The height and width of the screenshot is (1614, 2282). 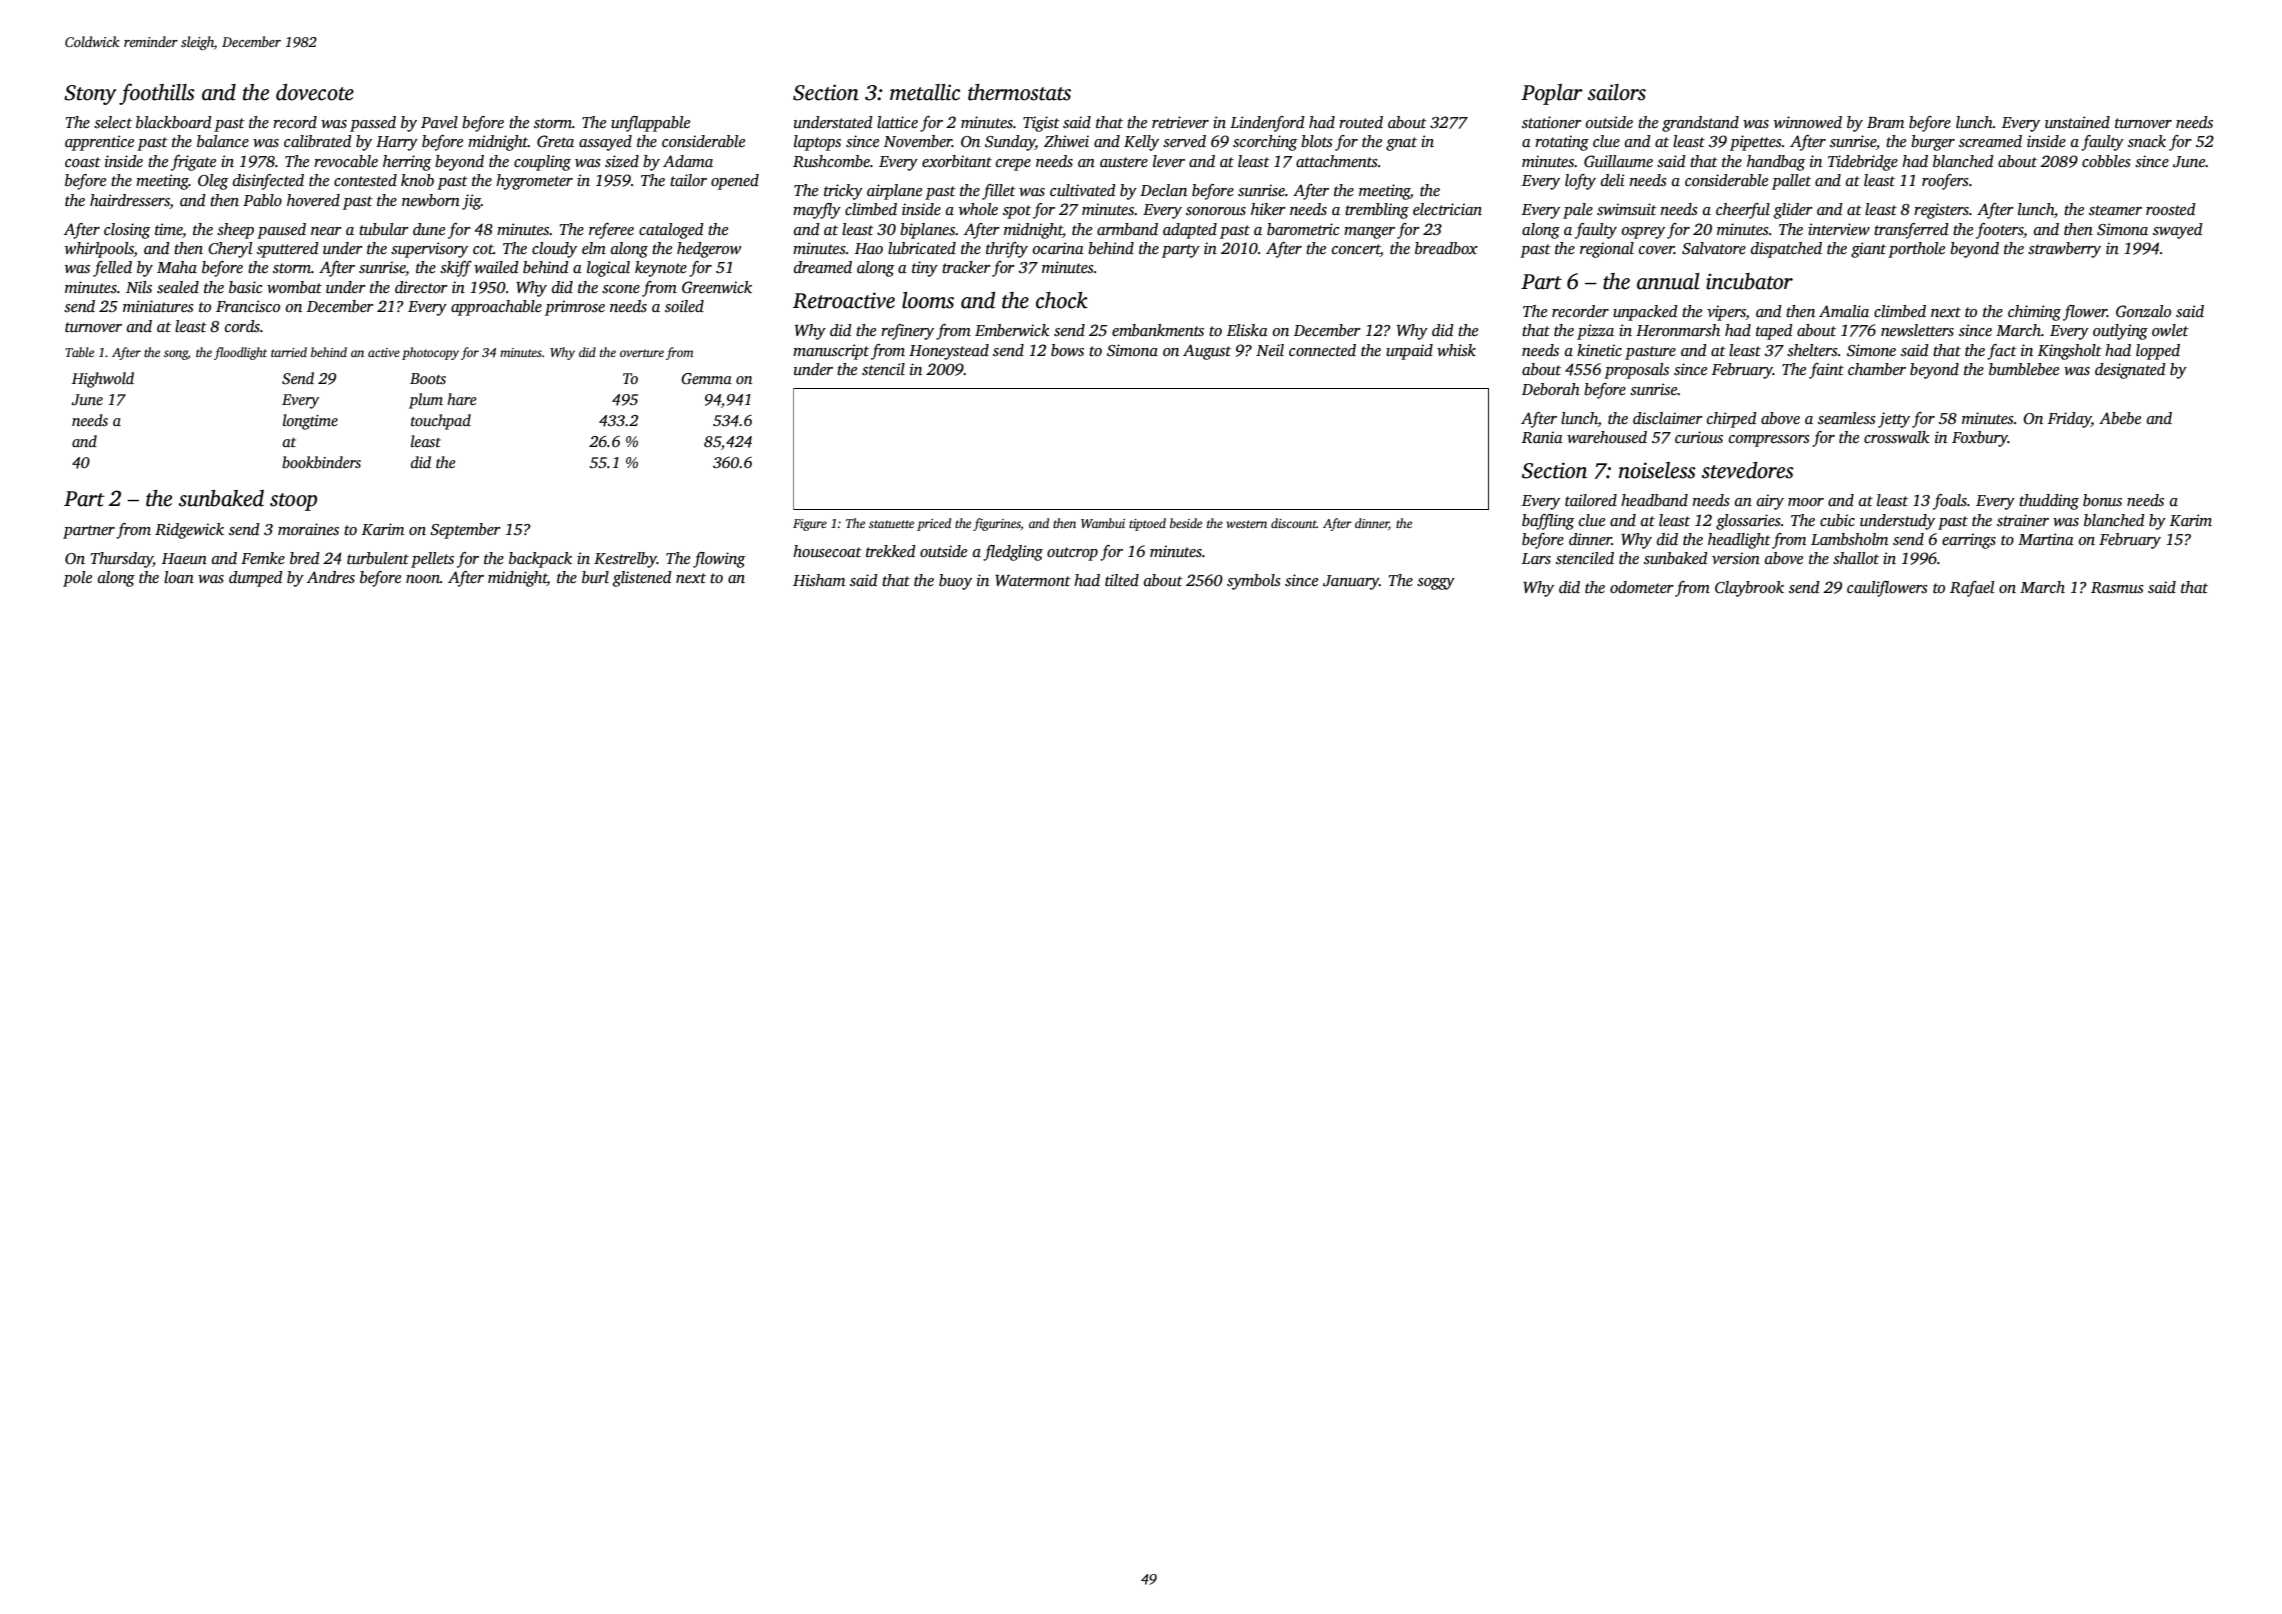 I want to click on assayed, so click(x=605, y=143).
